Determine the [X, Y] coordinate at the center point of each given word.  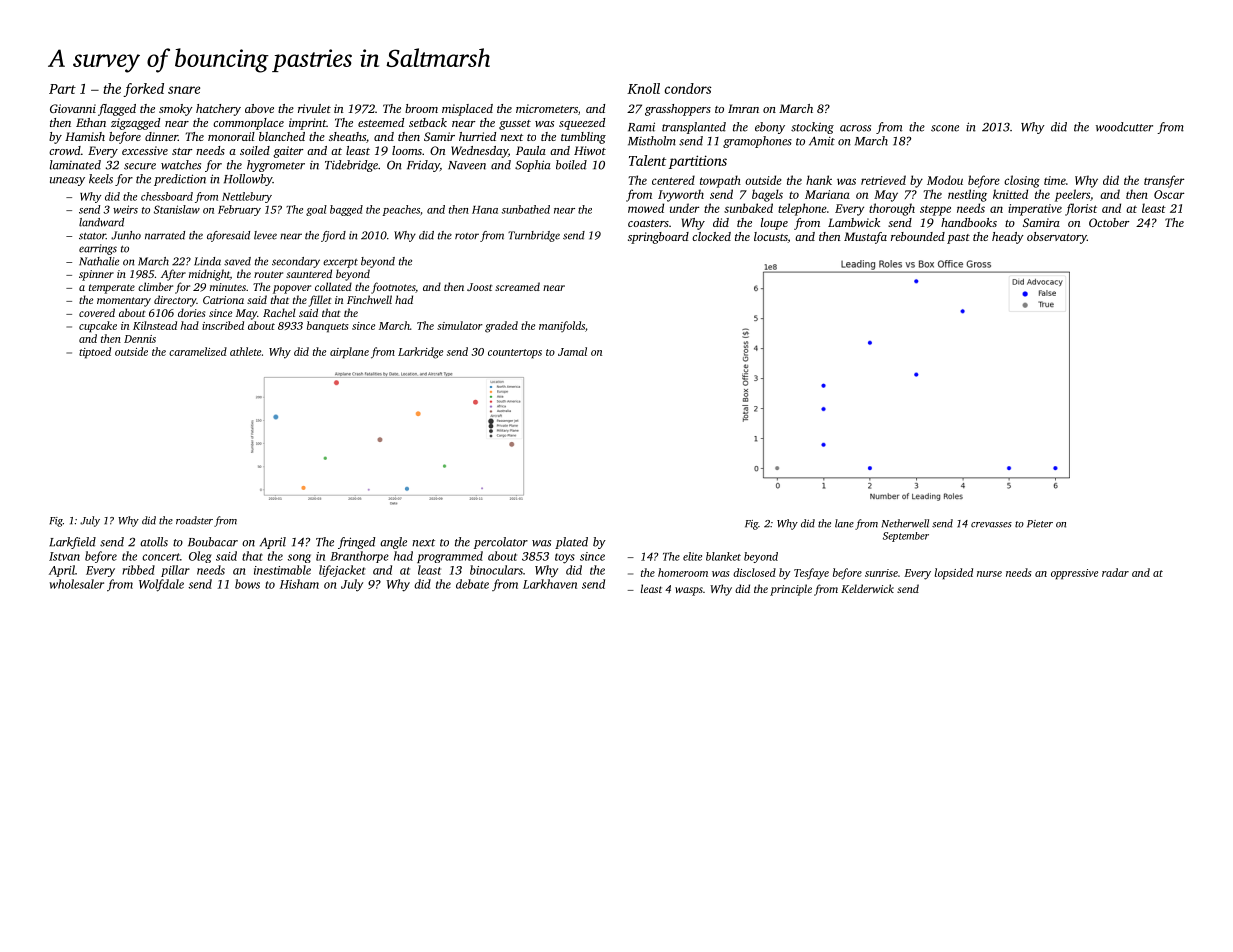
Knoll [643, 88]
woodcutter [1124, 127]
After [173, 275]
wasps [689, 591]
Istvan [64, 556]
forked [143, 90]
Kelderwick [867, 588]
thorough [892, 209]
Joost [479, 287]
